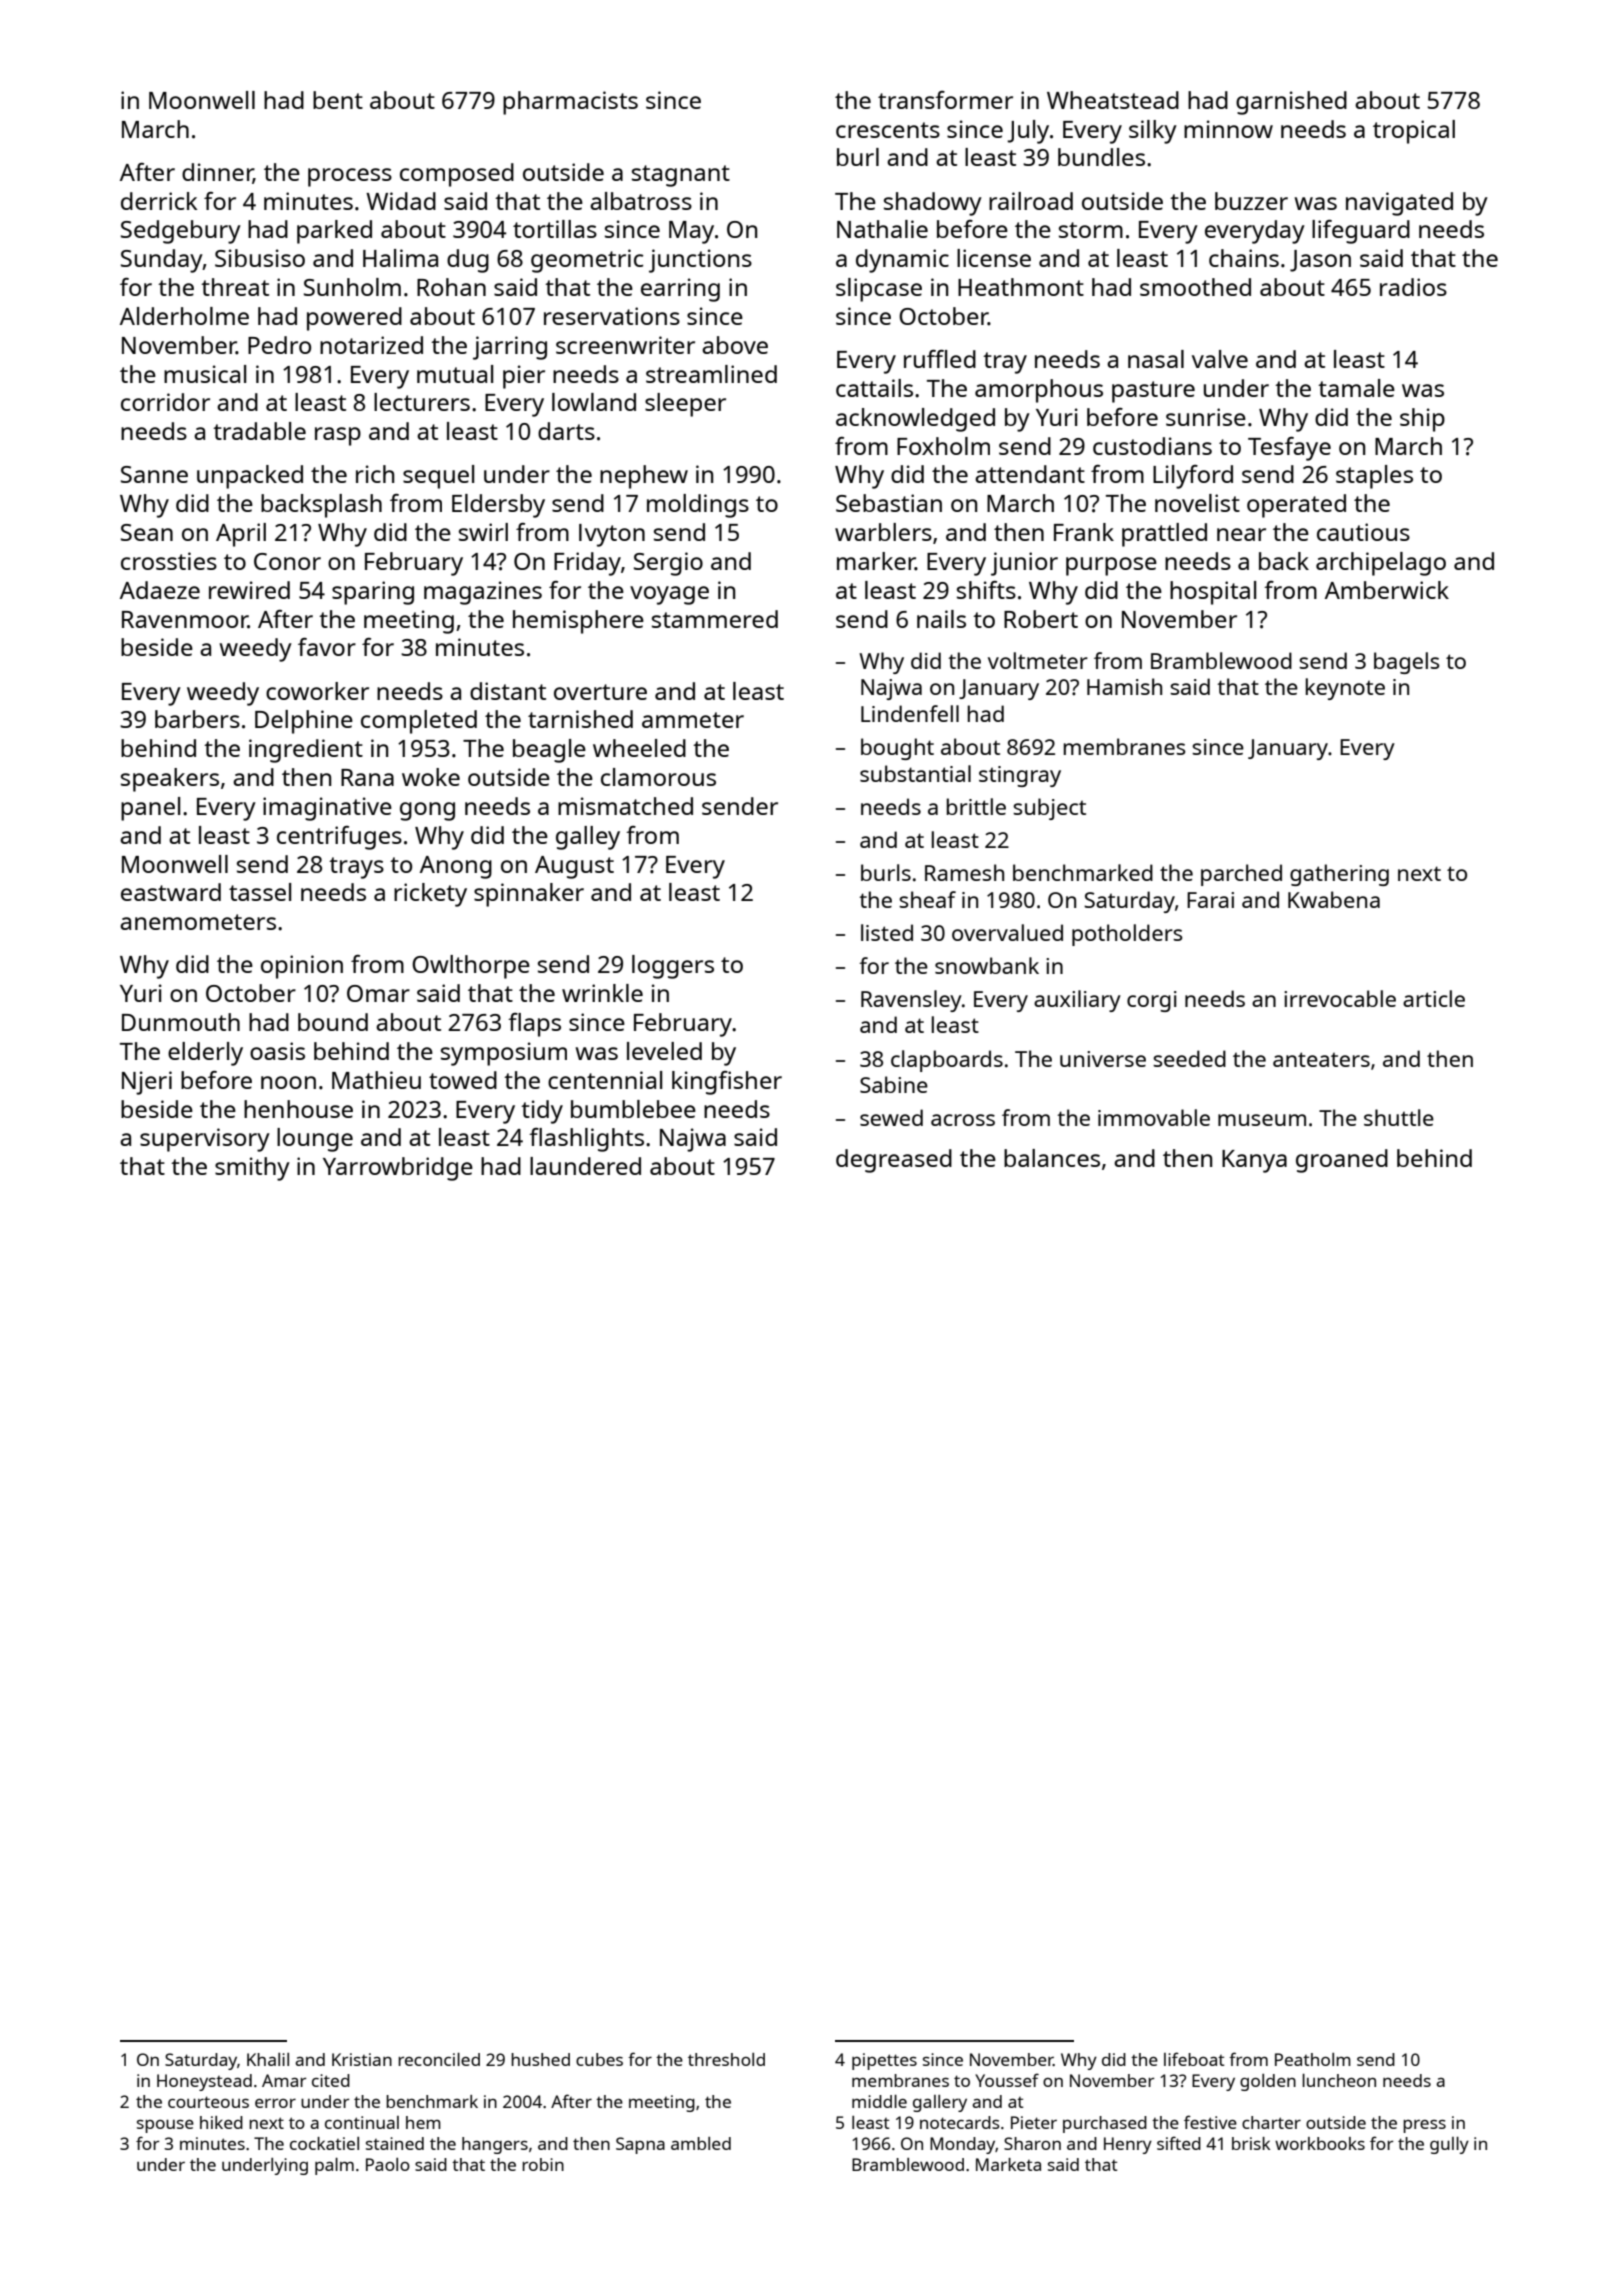 This image has height=2292, width=1620. I want to click on pipettes, so click(884, 2061).
